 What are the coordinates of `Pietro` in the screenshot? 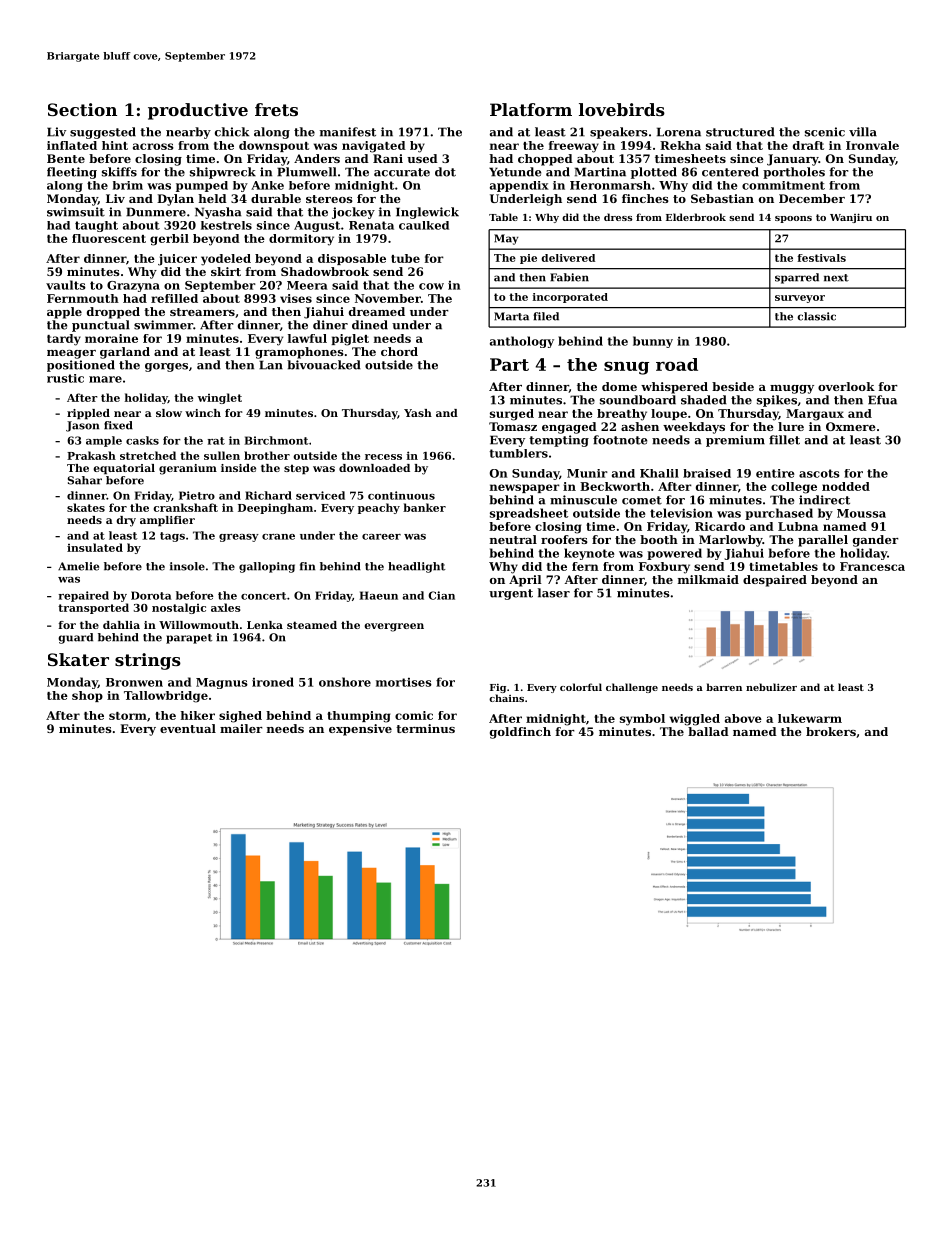 It's located at (197, 495).
